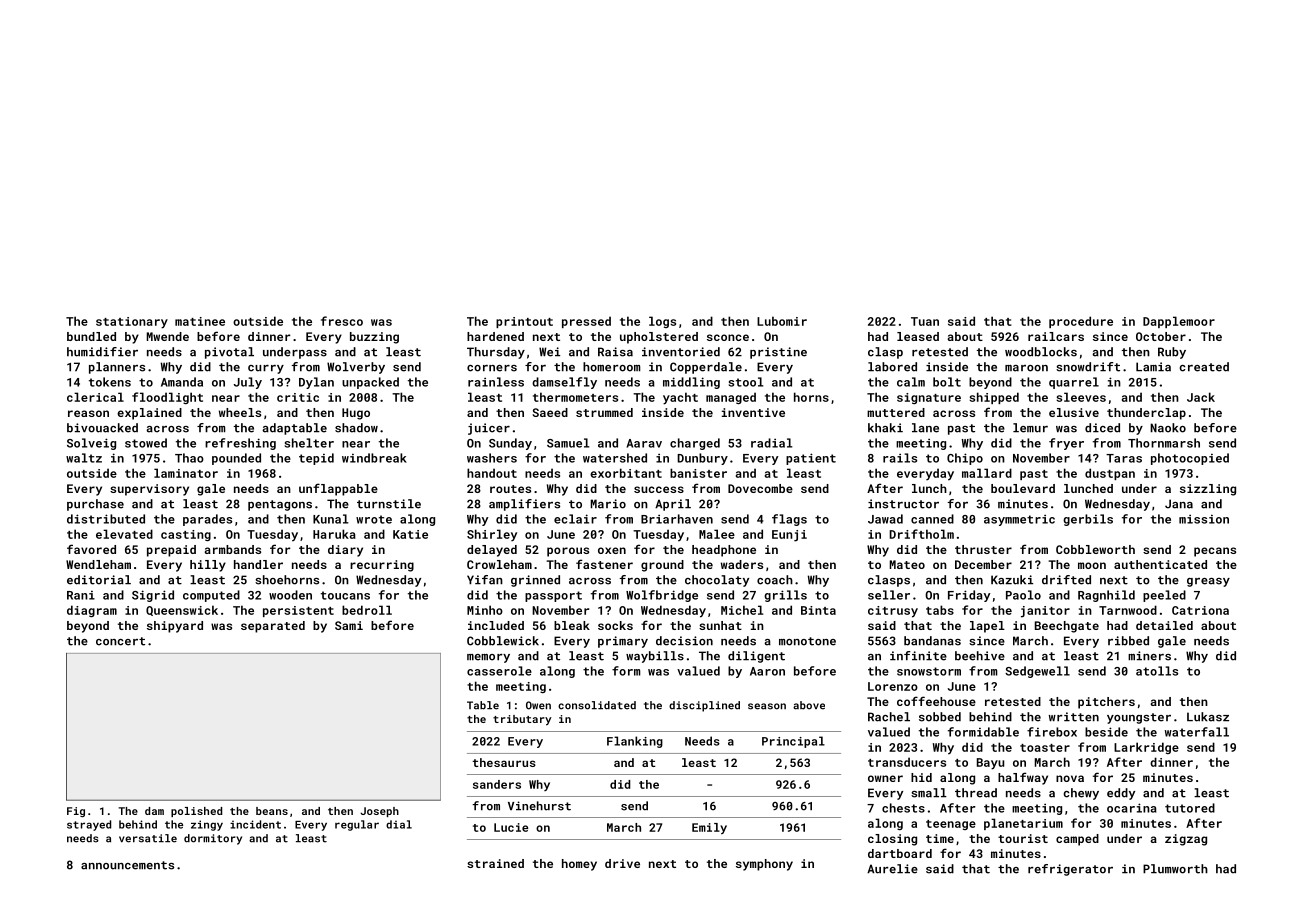  What do you see at coordinates (1149, 656) in the screenshot?
I see `miners` at bounding box center [1149, 656].
